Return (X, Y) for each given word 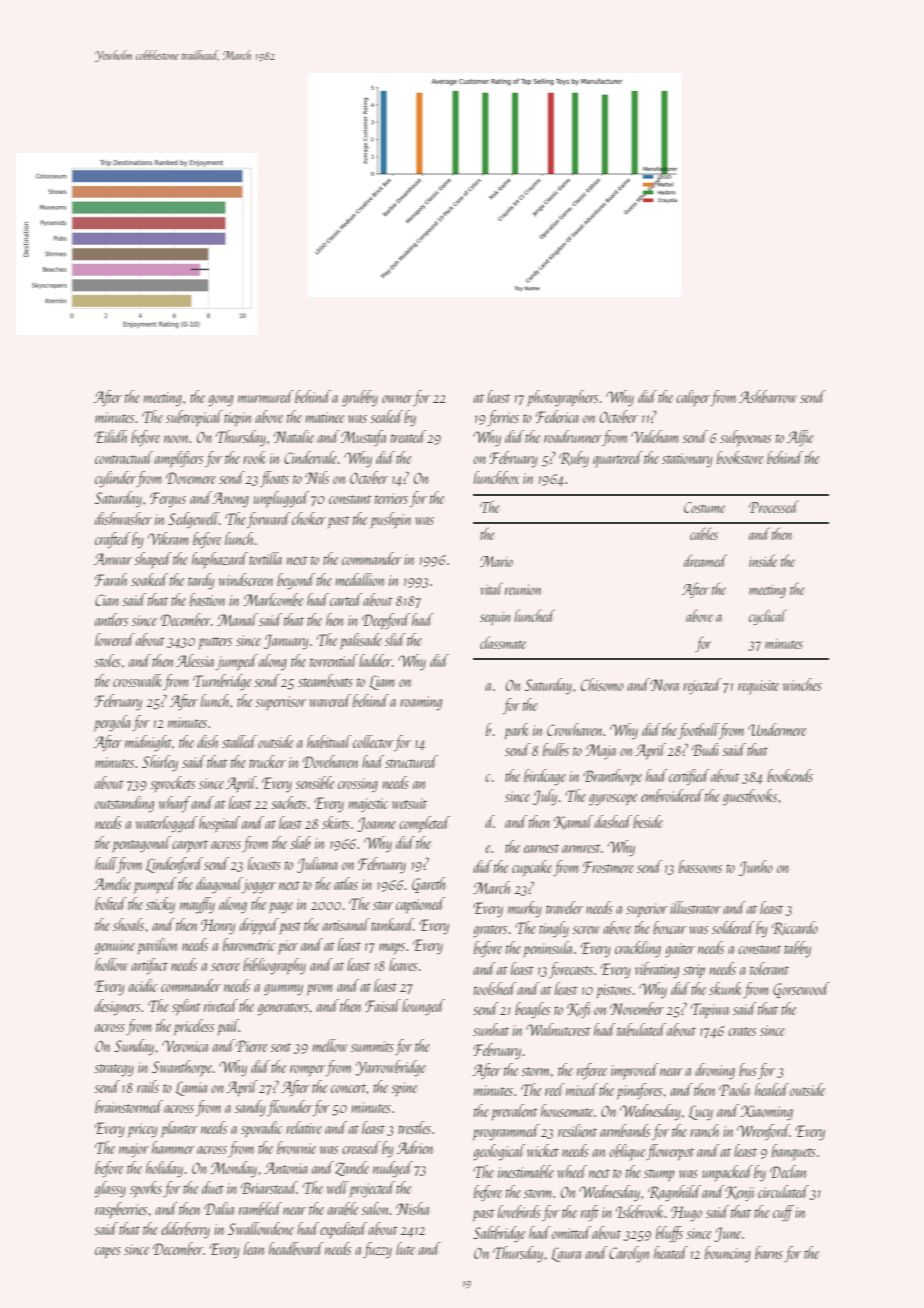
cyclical (768, 617)
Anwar (113, 559)
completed (424, 824)
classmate (503, 642)
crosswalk (137, 680)
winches (802, 684)
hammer (173, 1147)
